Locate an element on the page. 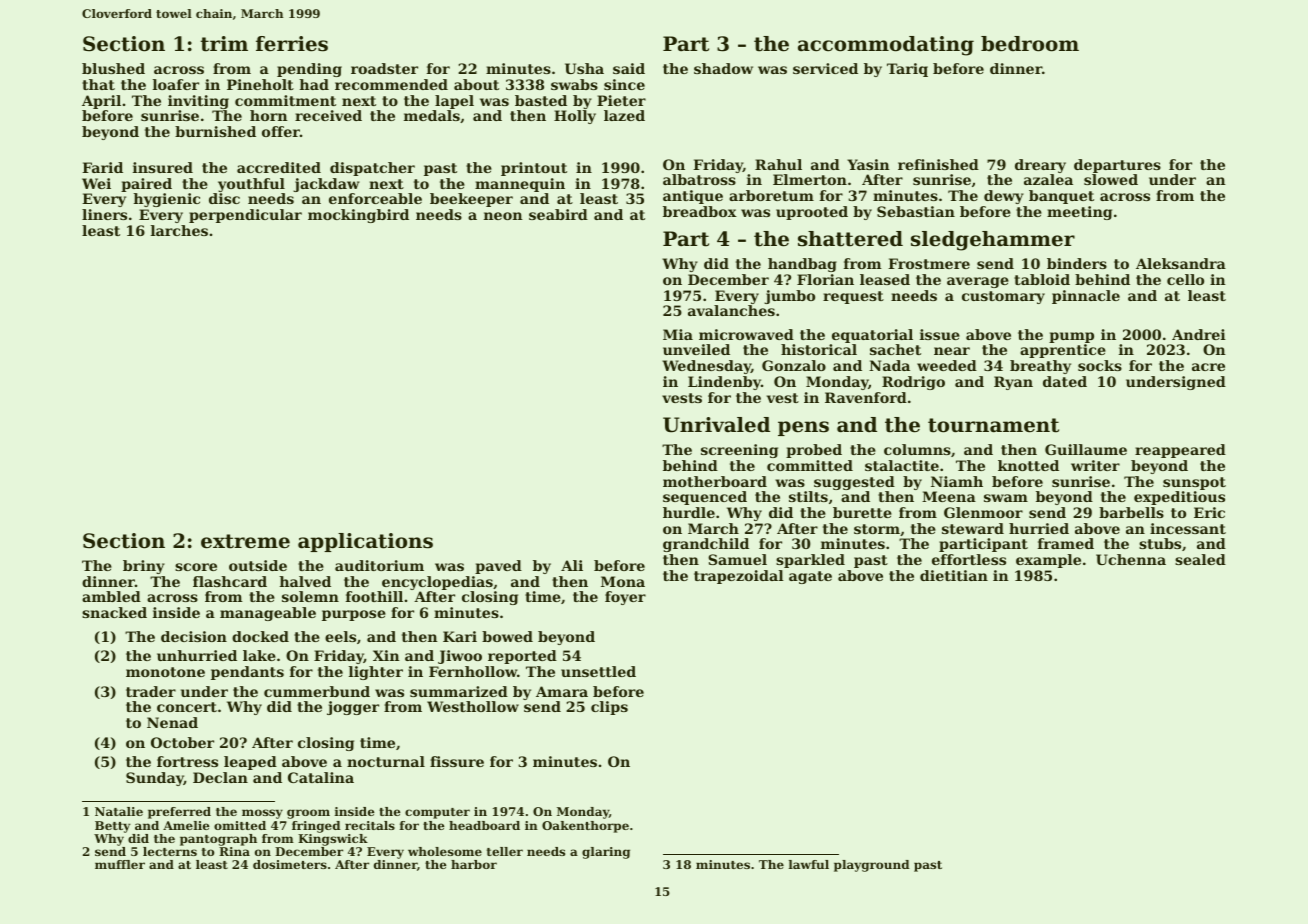  playground is located at coordinates (872, 866).
